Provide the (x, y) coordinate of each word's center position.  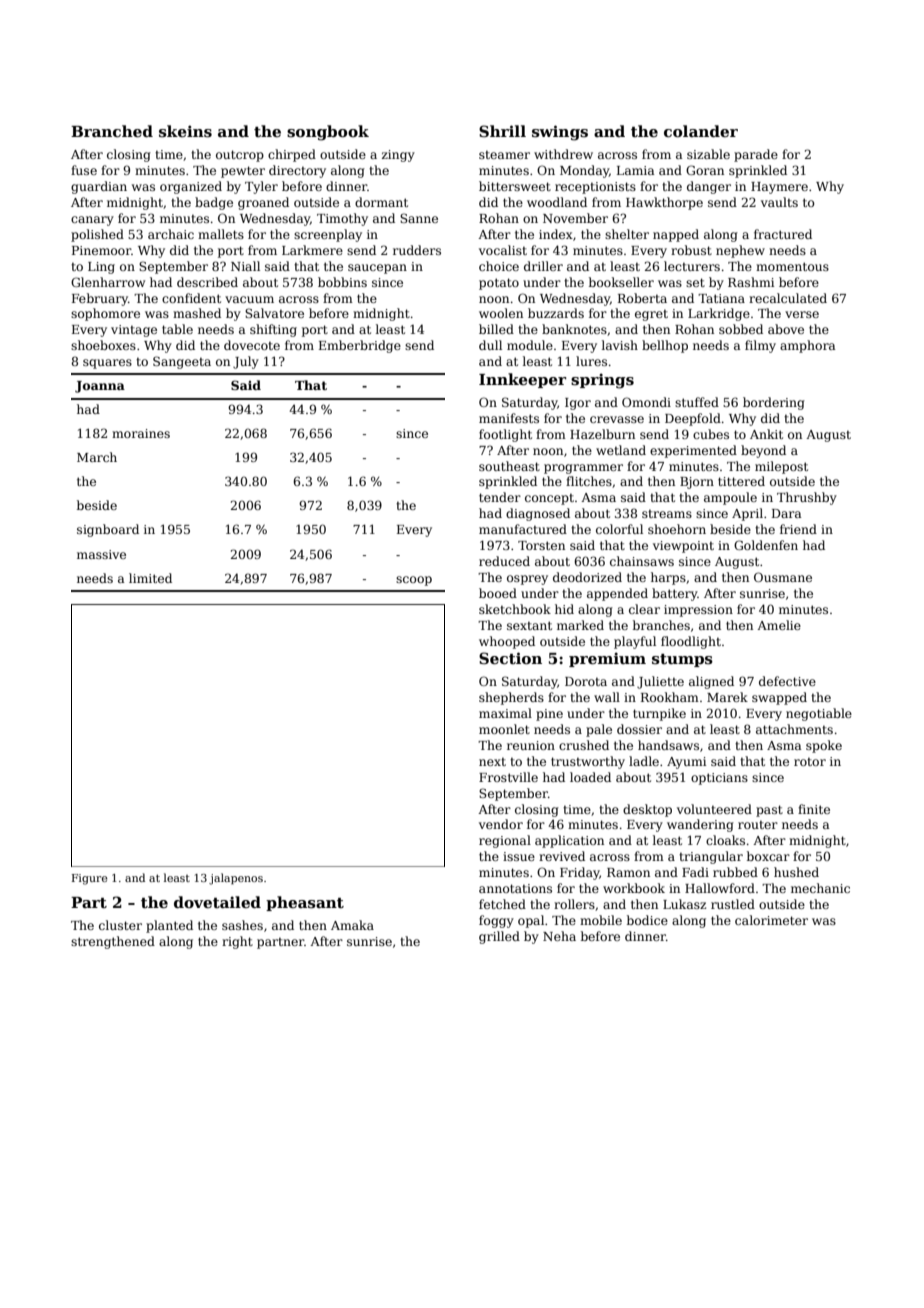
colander (701, 131)
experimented (693, 451)
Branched (112, 131)
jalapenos (236, 879)
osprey (527, 580)
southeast (509, 466)
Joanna (100, 387)
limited (150, 578)
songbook (328, 133)
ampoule (730, 498)
